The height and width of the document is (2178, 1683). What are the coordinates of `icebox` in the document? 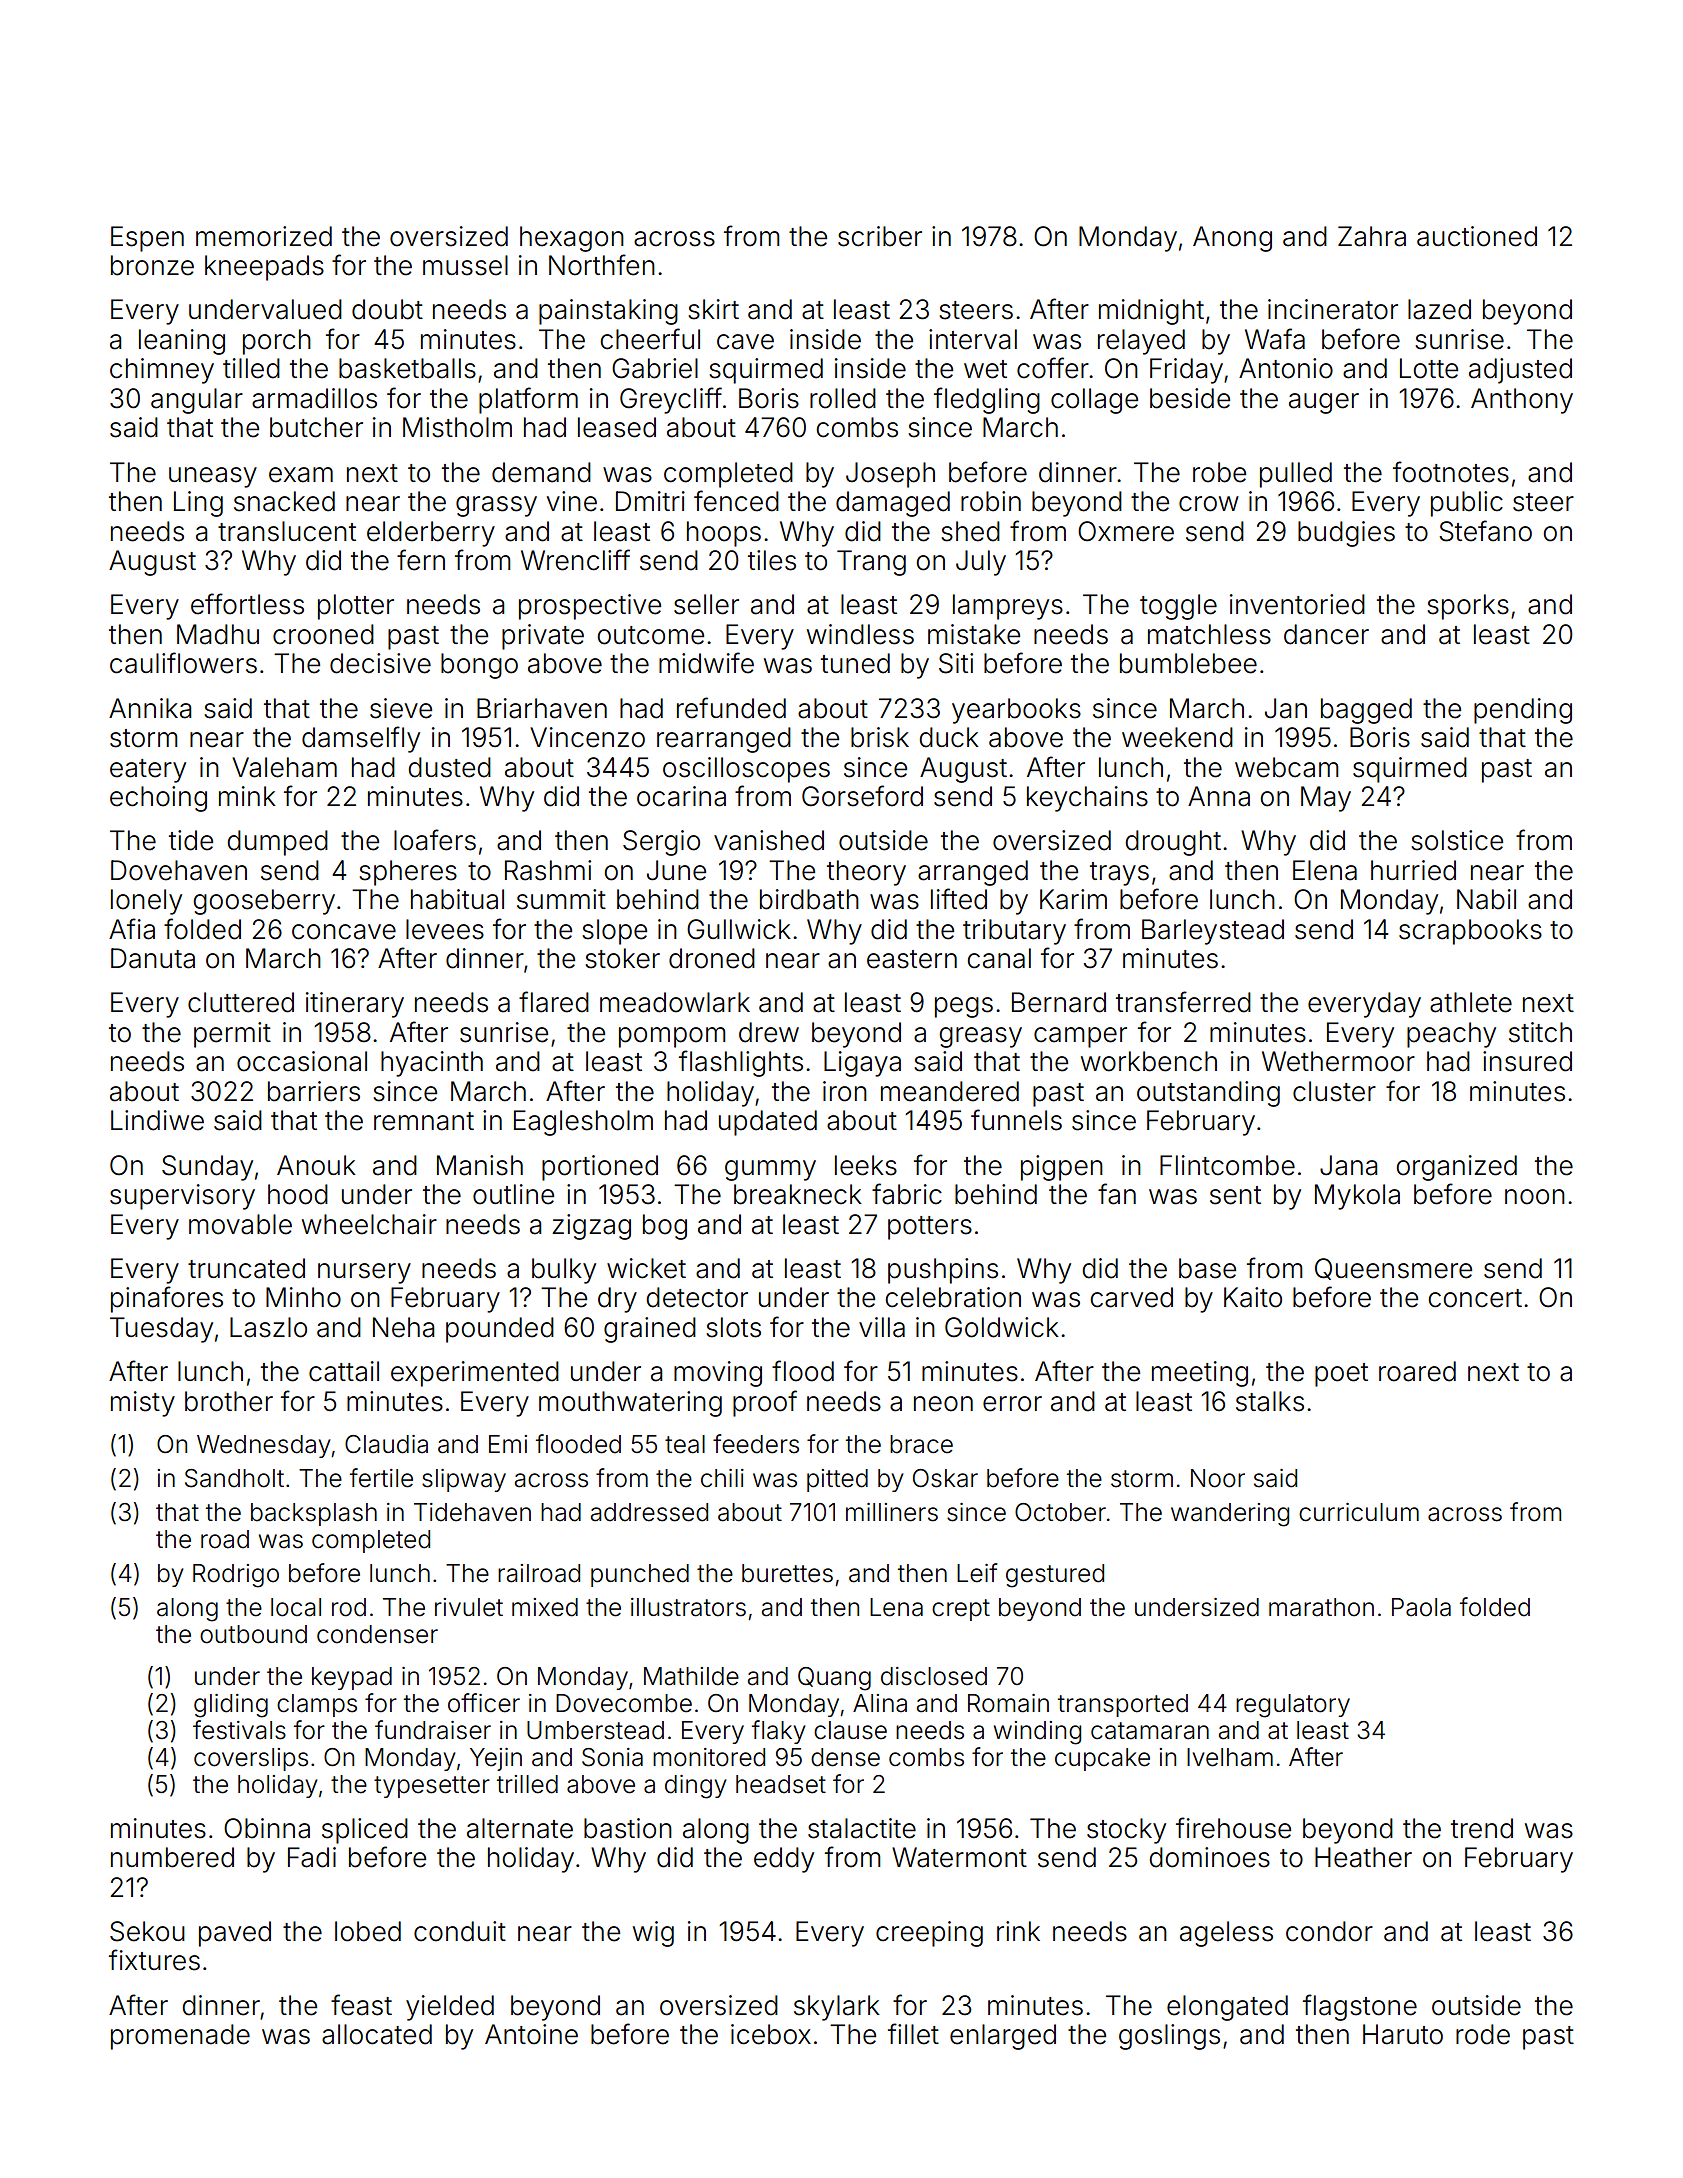 It's located at (771, 2034).
